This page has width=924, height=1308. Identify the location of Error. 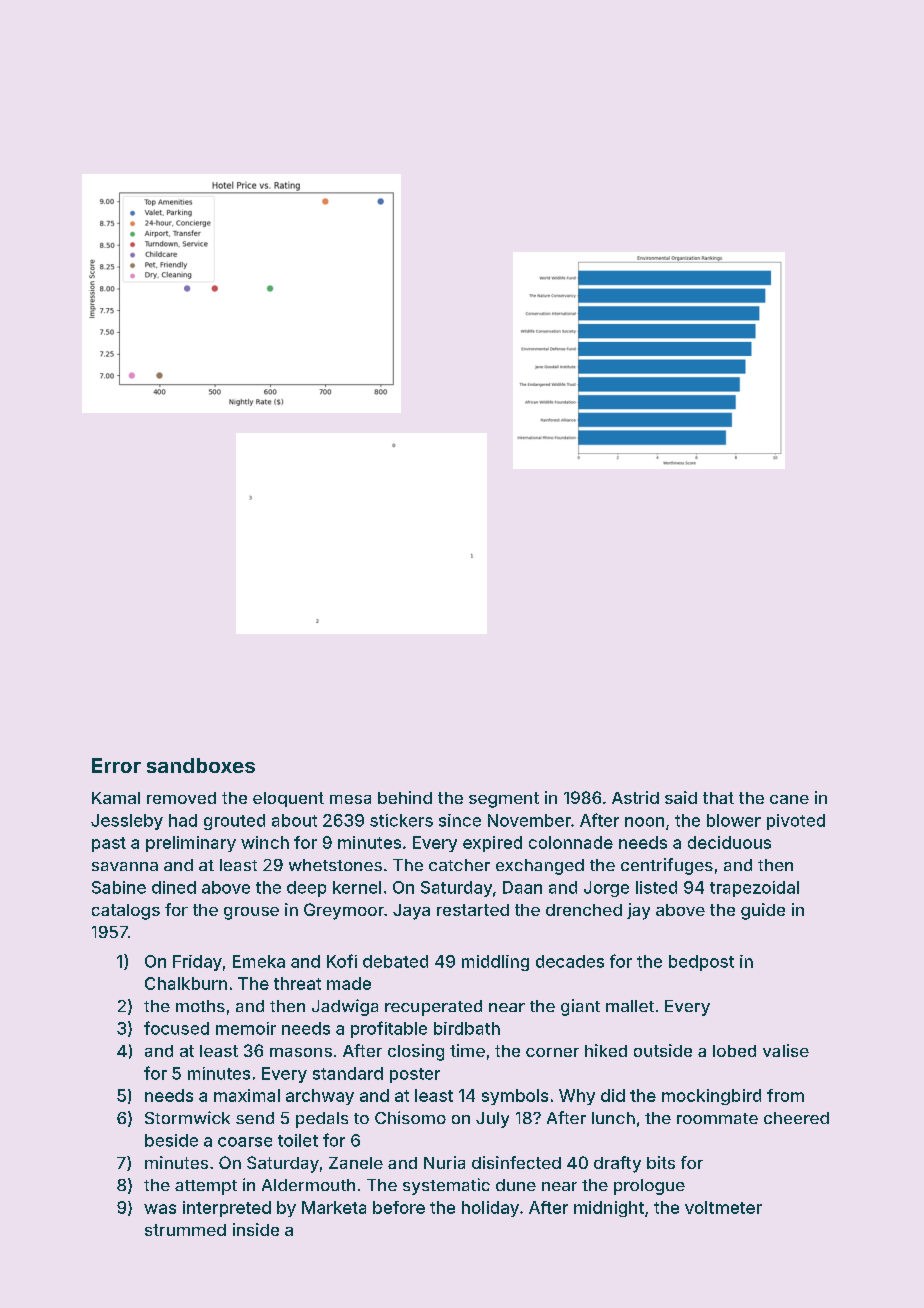
(116, 765).
